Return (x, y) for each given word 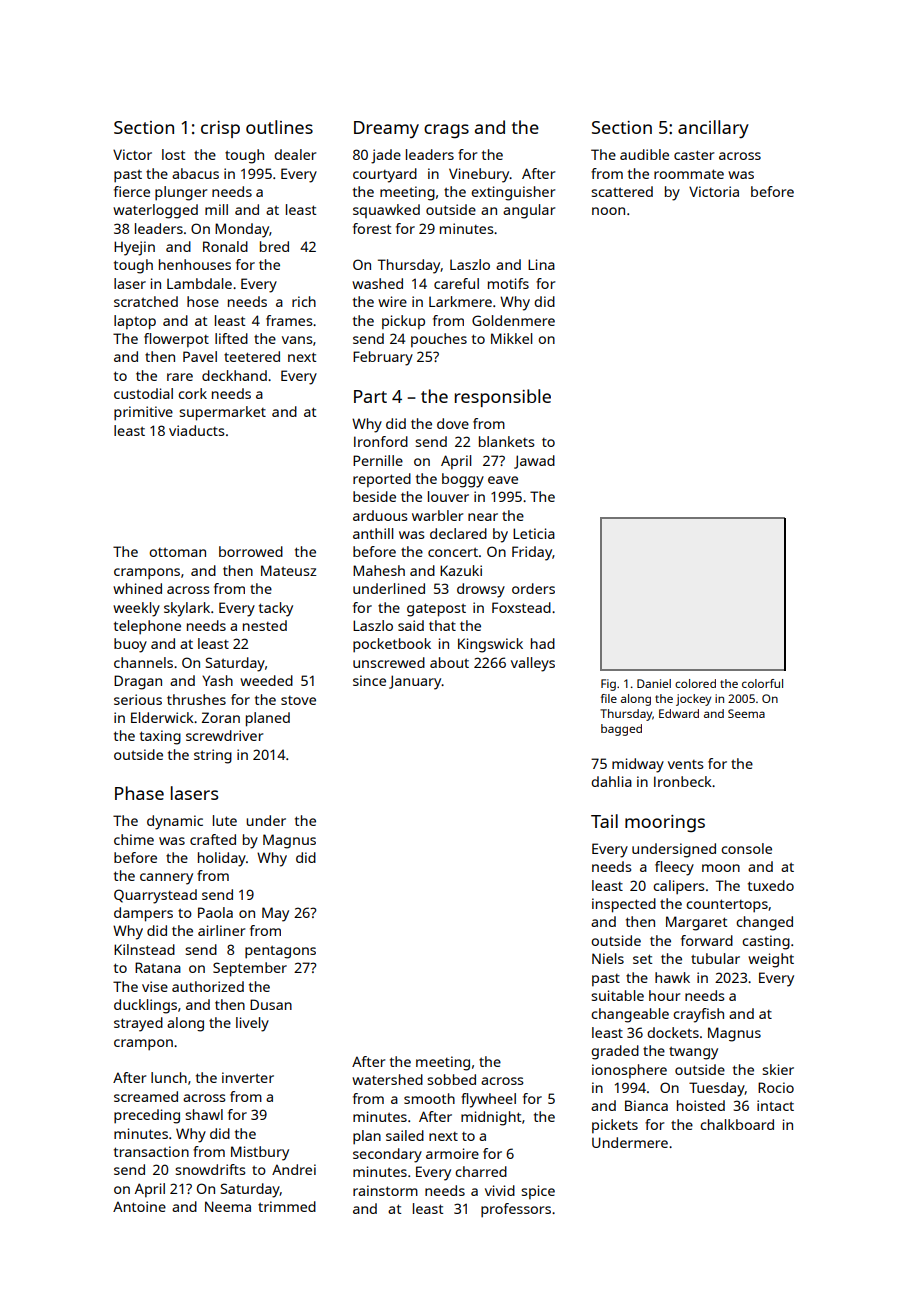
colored (695, 683)
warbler (437, 515)
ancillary (713, 129)
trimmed (287, 1206)
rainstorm (385, 1190)
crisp (220, 129)
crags (446, 131)
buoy (130, 645)
